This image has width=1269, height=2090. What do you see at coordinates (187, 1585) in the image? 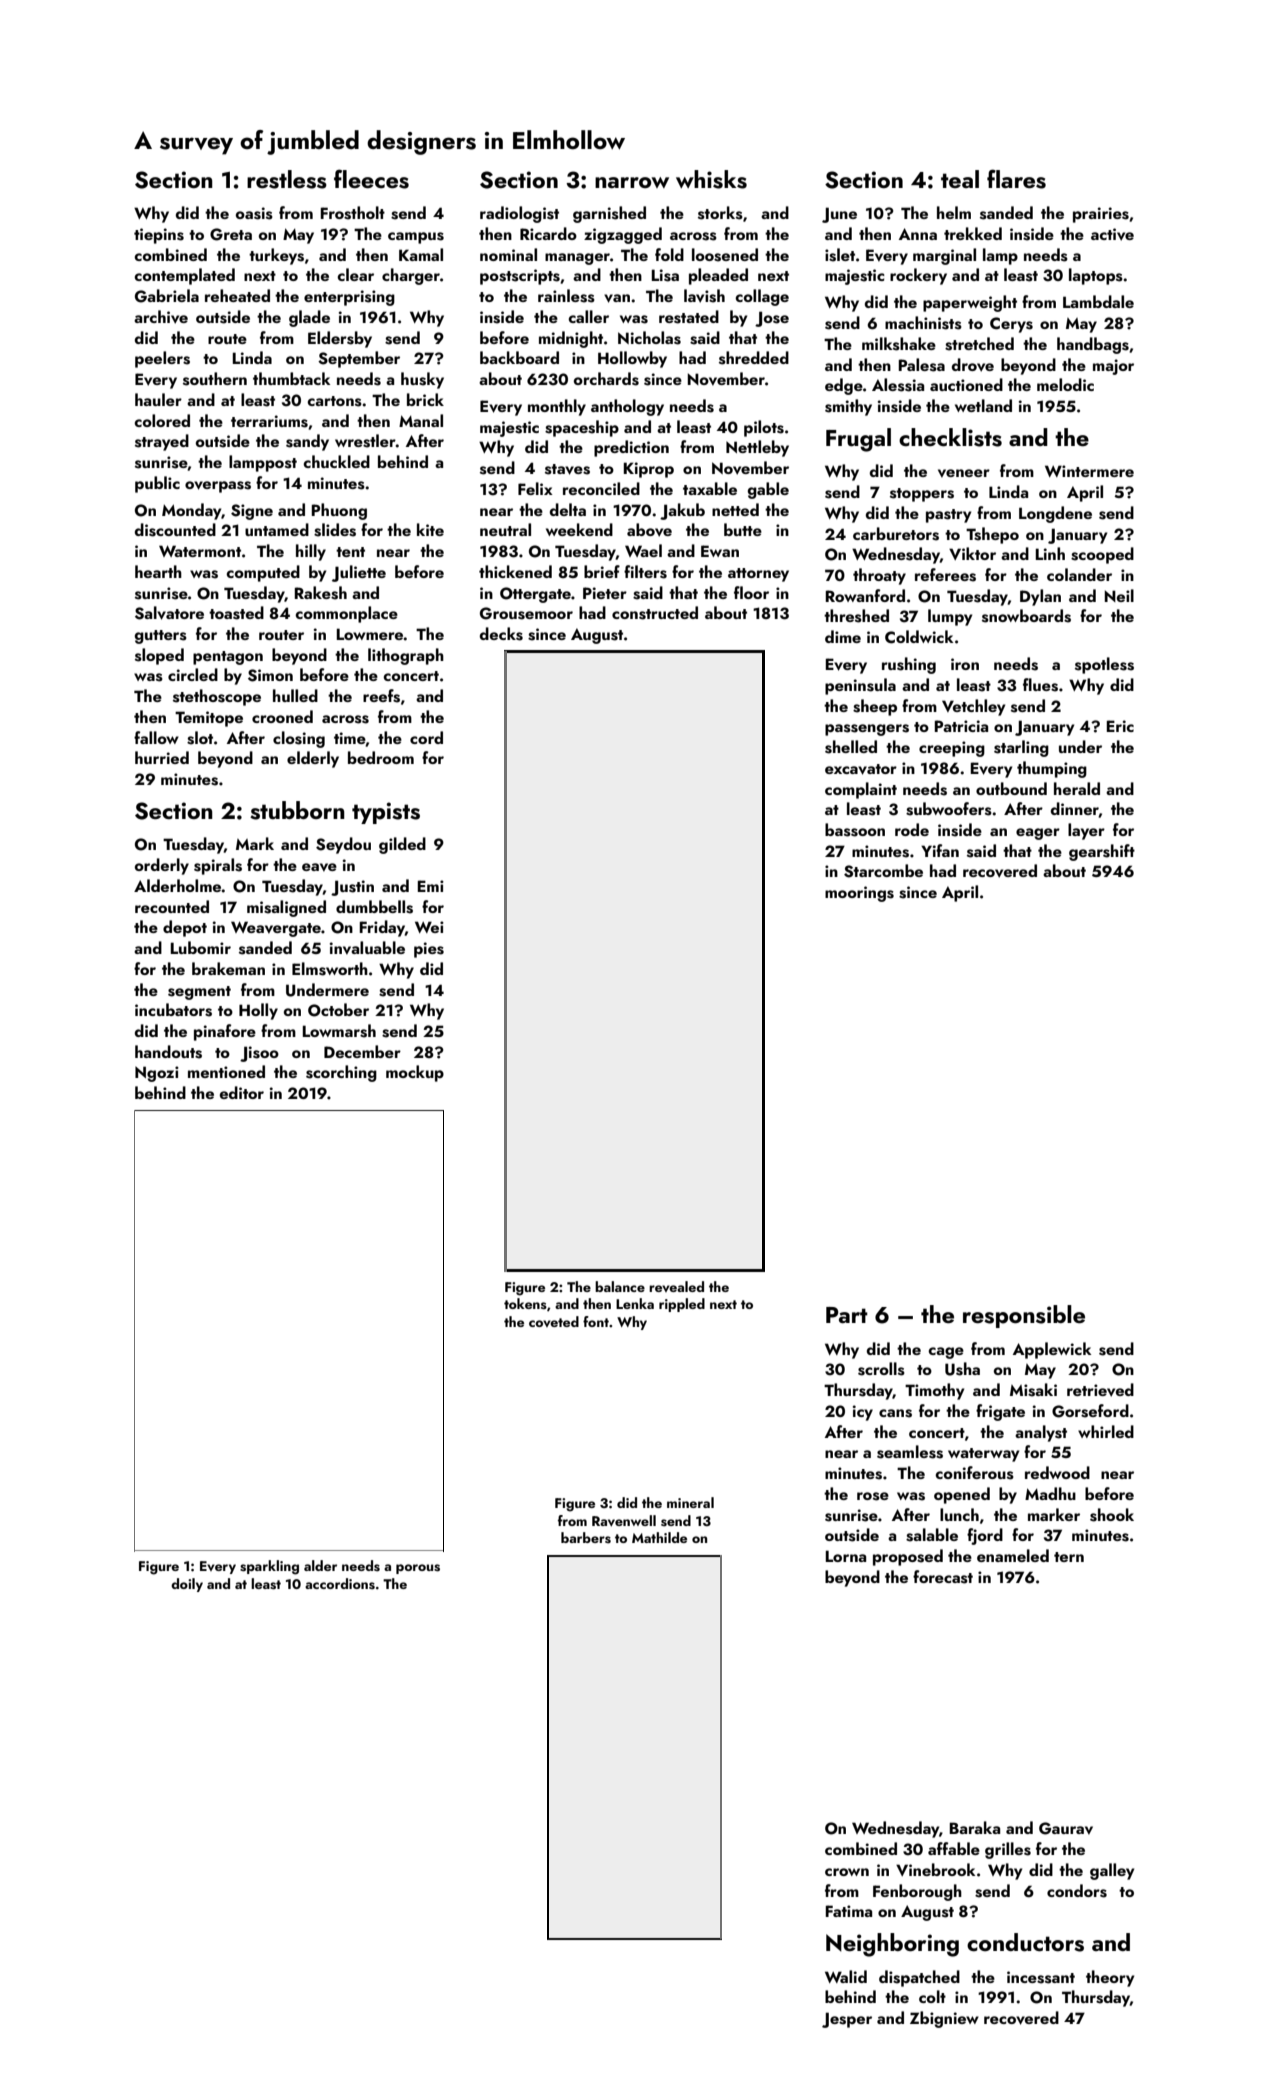
I see `doily` at bounding box center [187, 1585].
